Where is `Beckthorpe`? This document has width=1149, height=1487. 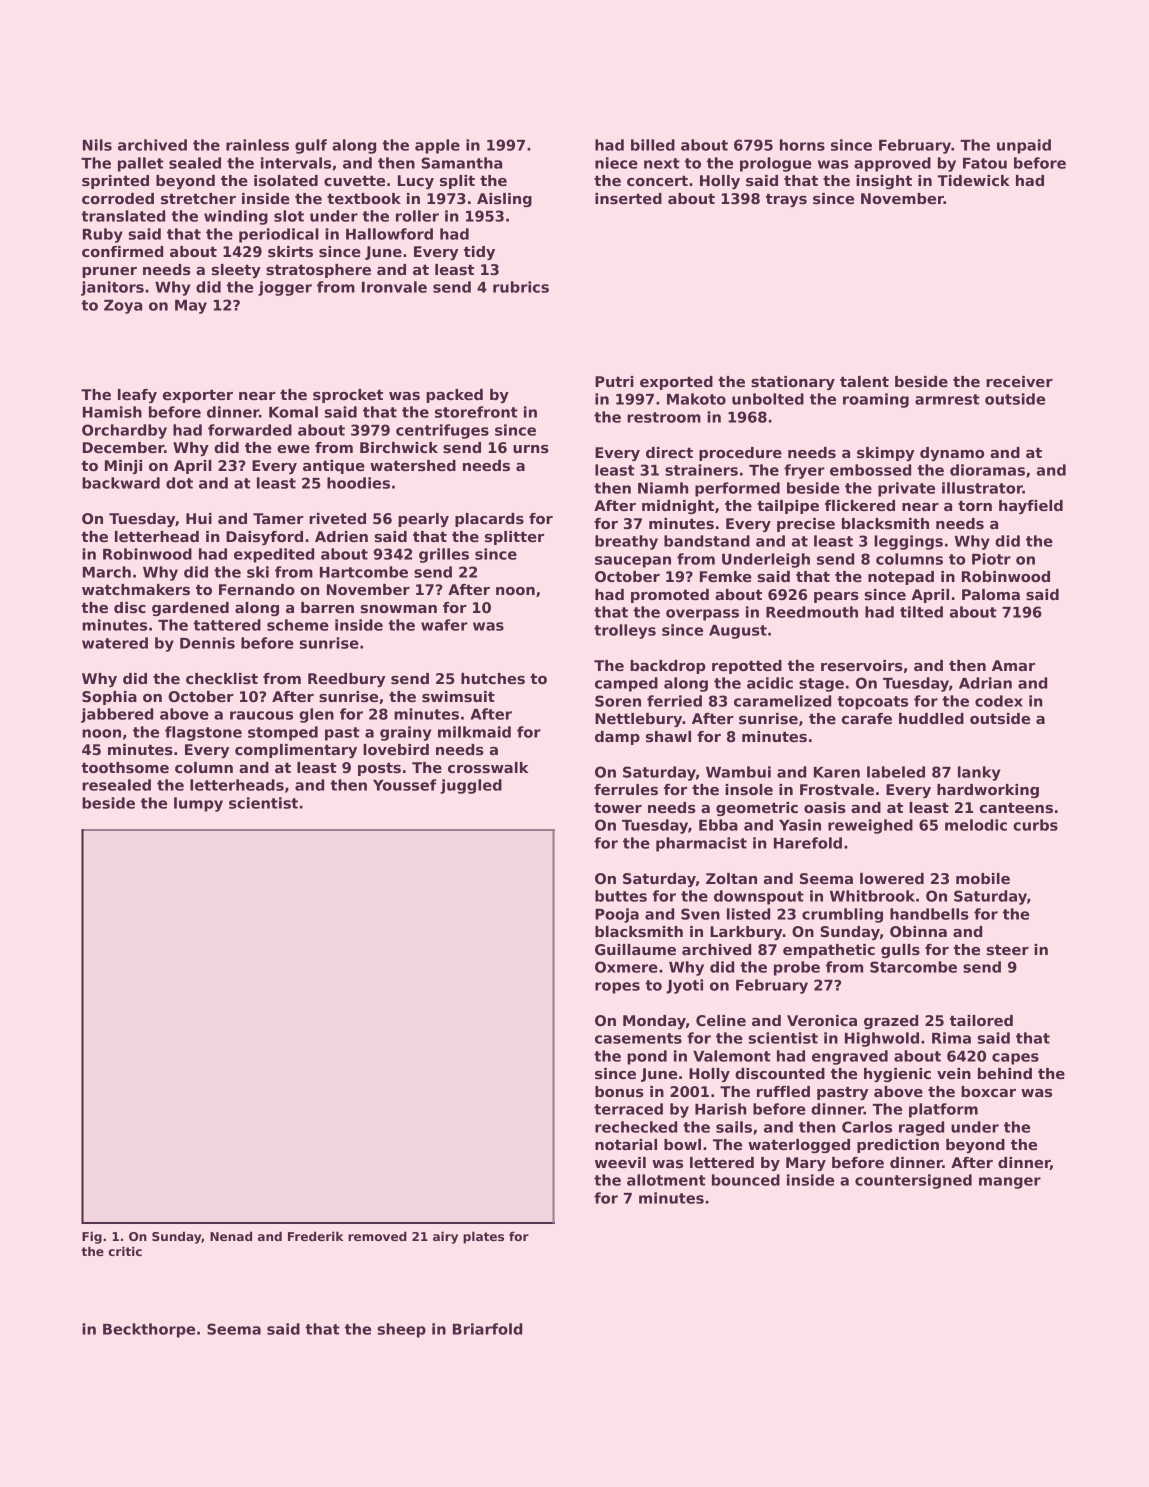
Beckthorpe is located at coordinates (149, 1330).
